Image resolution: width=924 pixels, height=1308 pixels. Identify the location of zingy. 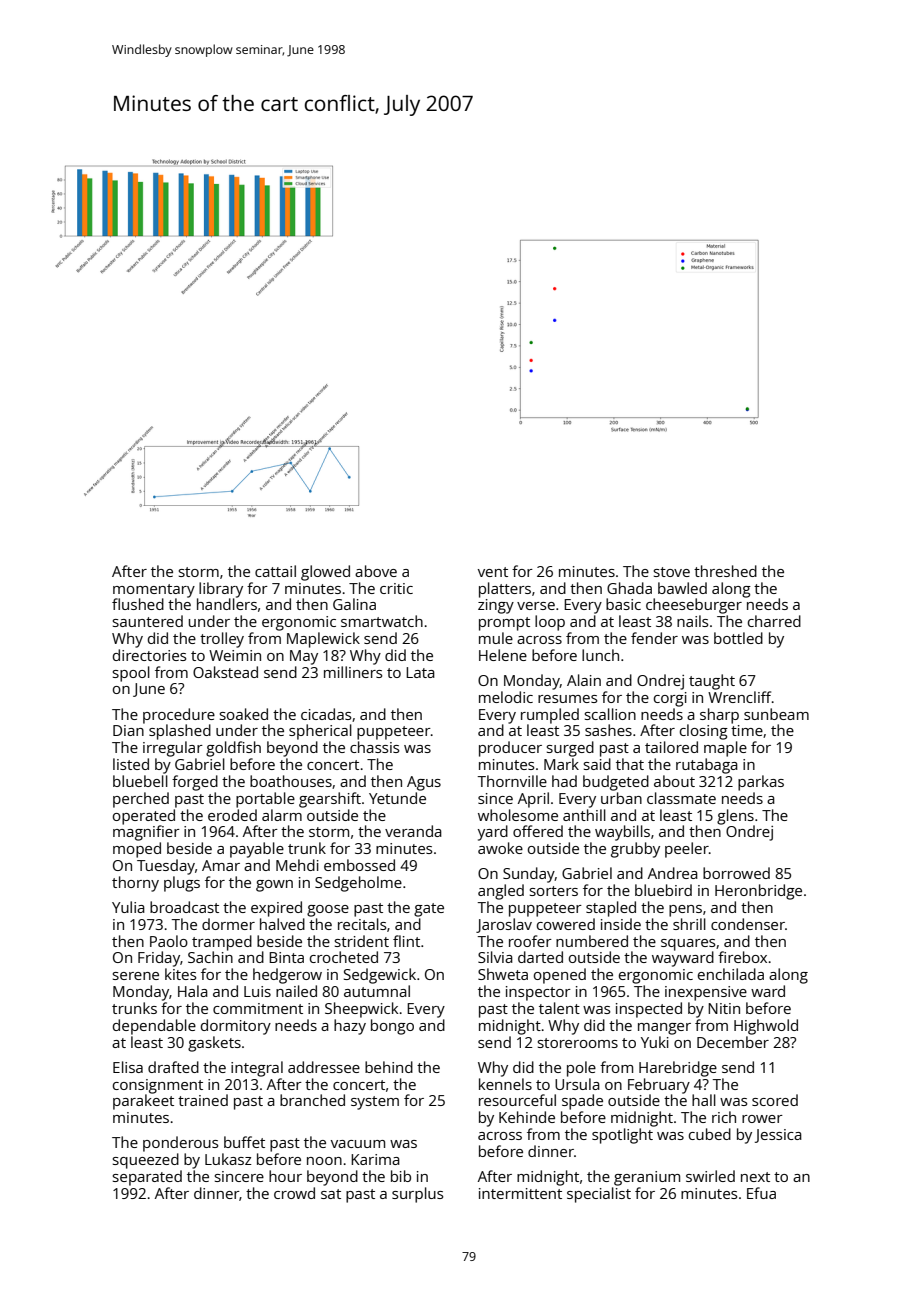
(496, 606).
